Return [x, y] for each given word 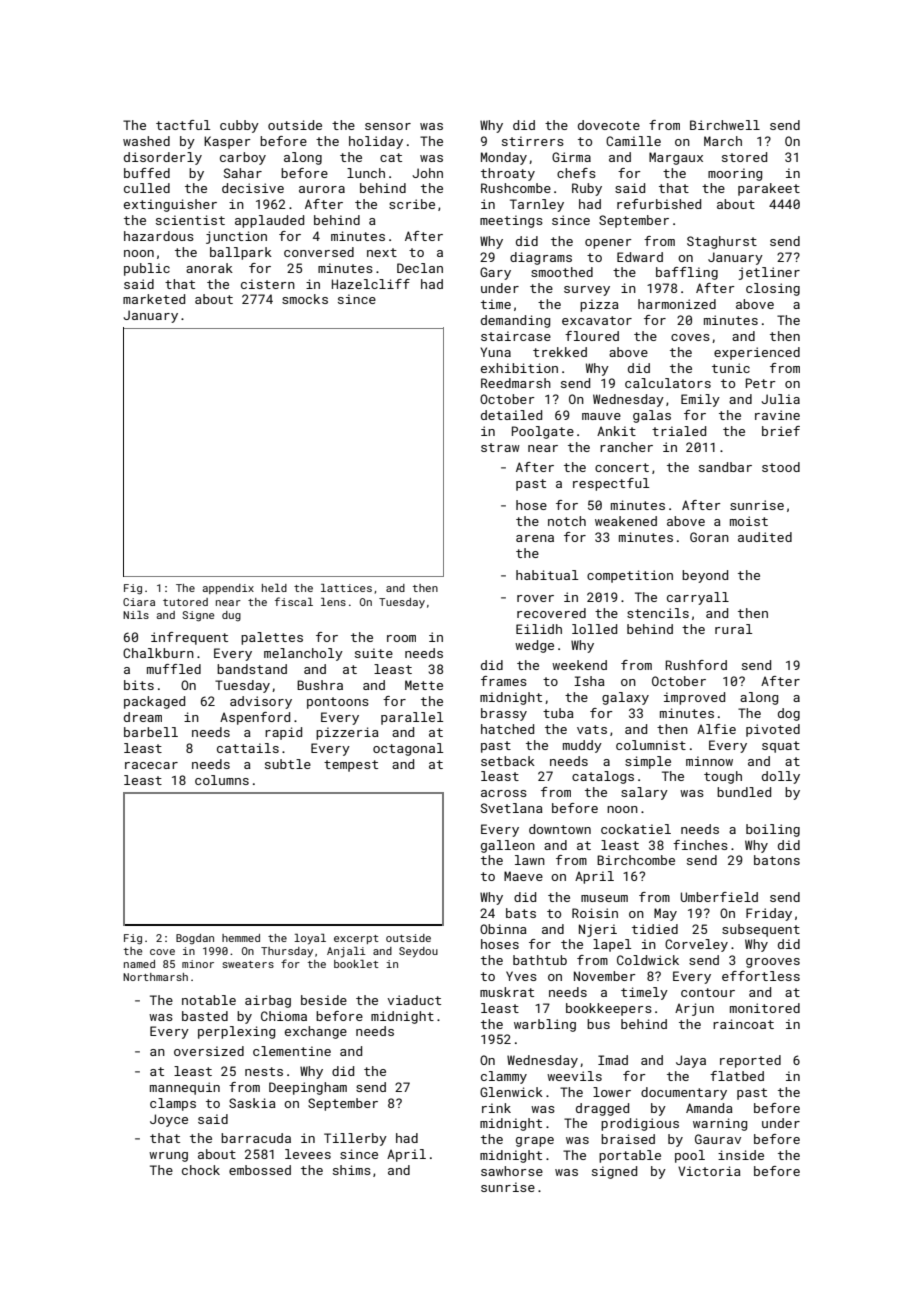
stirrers [533, 141]
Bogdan [195, 939]
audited [765, 537]
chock [201, 1170]
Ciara [139, 602]
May [665, 914]
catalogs [603, 777]
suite [374, 653]
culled [147, 188]
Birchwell [725, 125]
